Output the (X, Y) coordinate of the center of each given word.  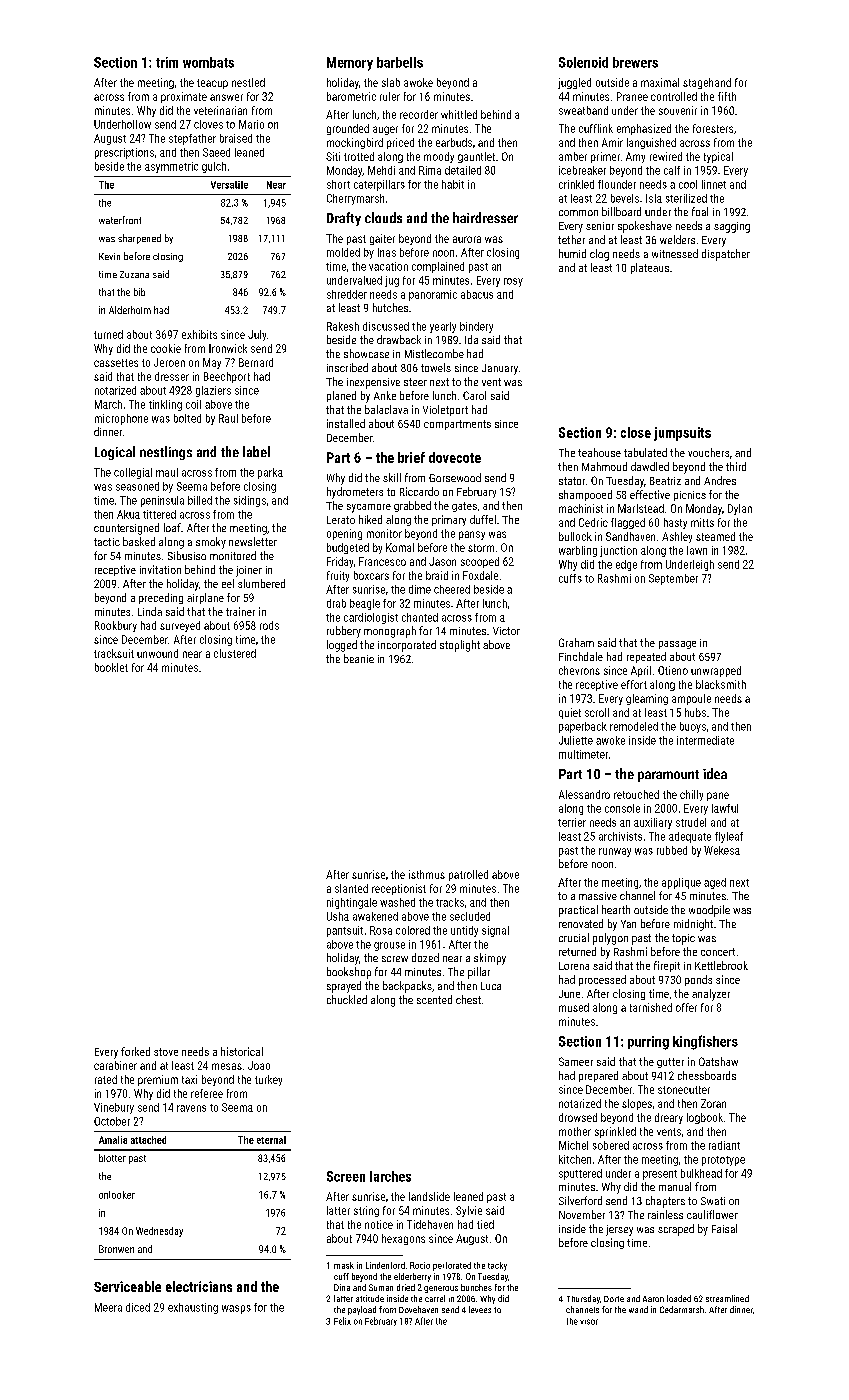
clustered (235, 653)
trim (167, 62)
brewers (635, 62)
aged (715, 883)
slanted (351, 888)
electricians (199, 1286)
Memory (350, 64)
